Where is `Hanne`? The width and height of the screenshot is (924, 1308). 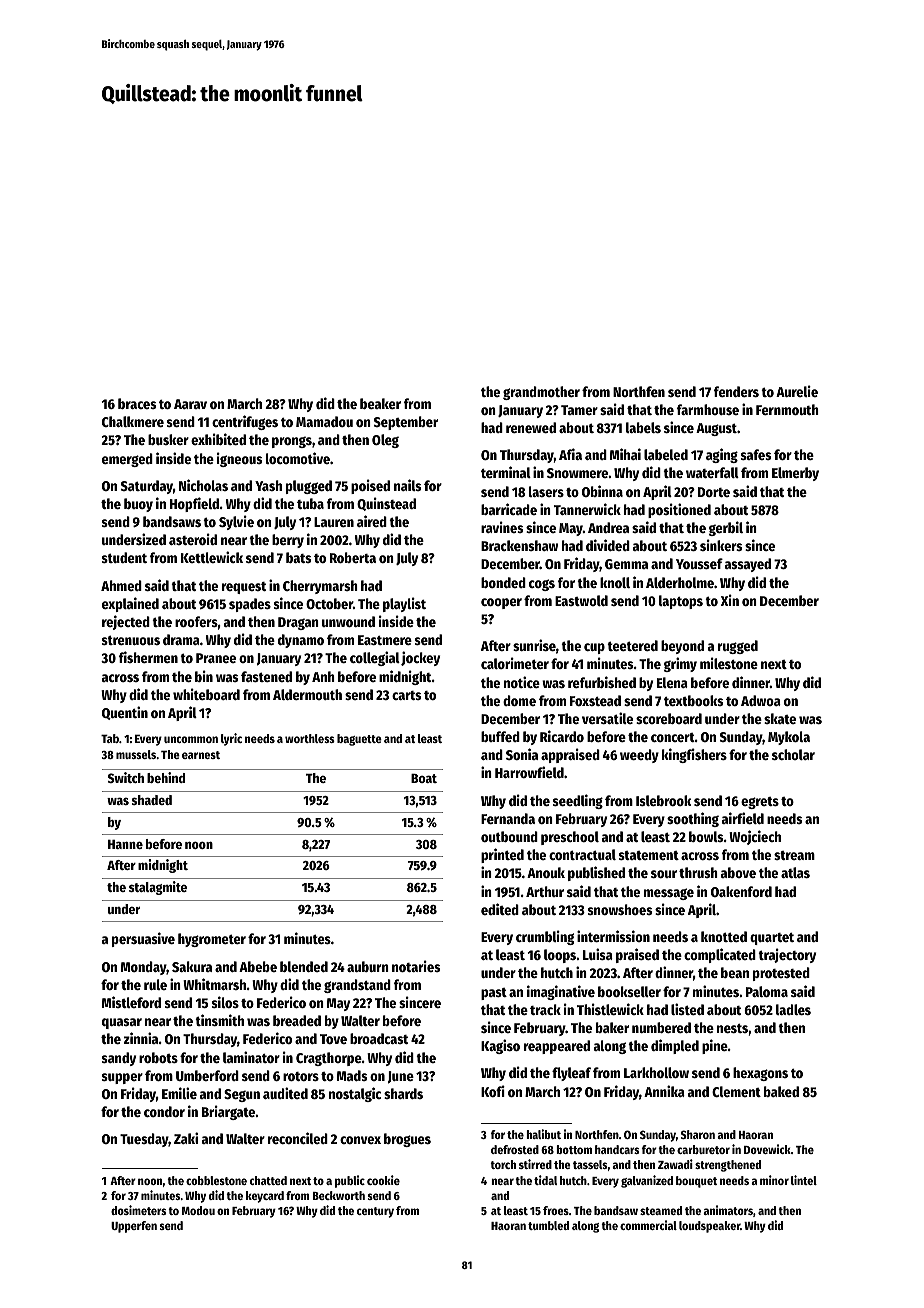
Hanne is located at coordinates (125, 844).
